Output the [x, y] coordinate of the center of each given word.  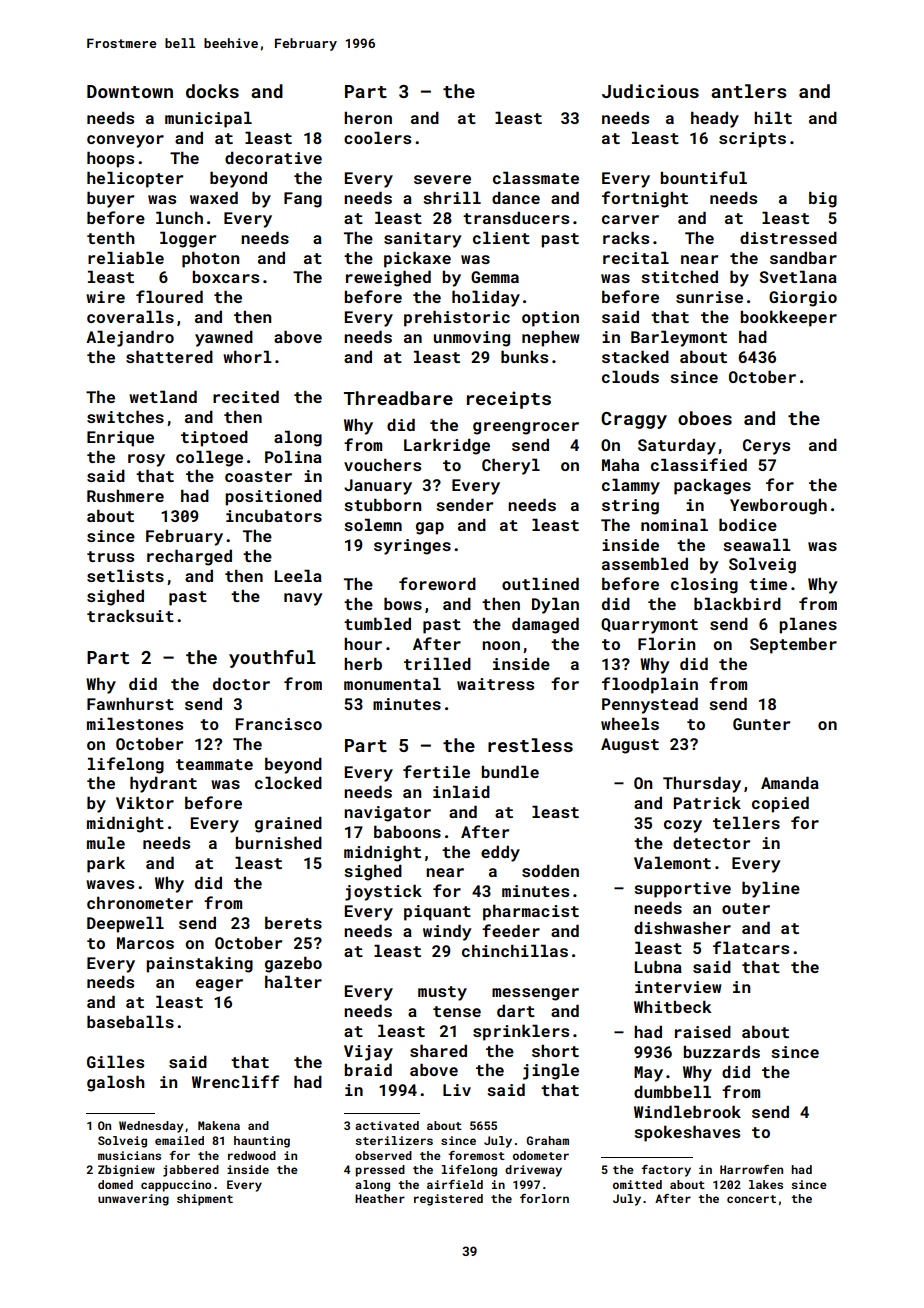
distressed [788, 237]
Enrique [120, 439]
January [378, 487]
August [630, 746]
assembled [645, 563]
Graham [547, 1140]
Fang [303, 200]
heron [368, 117]
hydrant [163, 784]
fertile [436, 771]
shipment [205, 1200]
